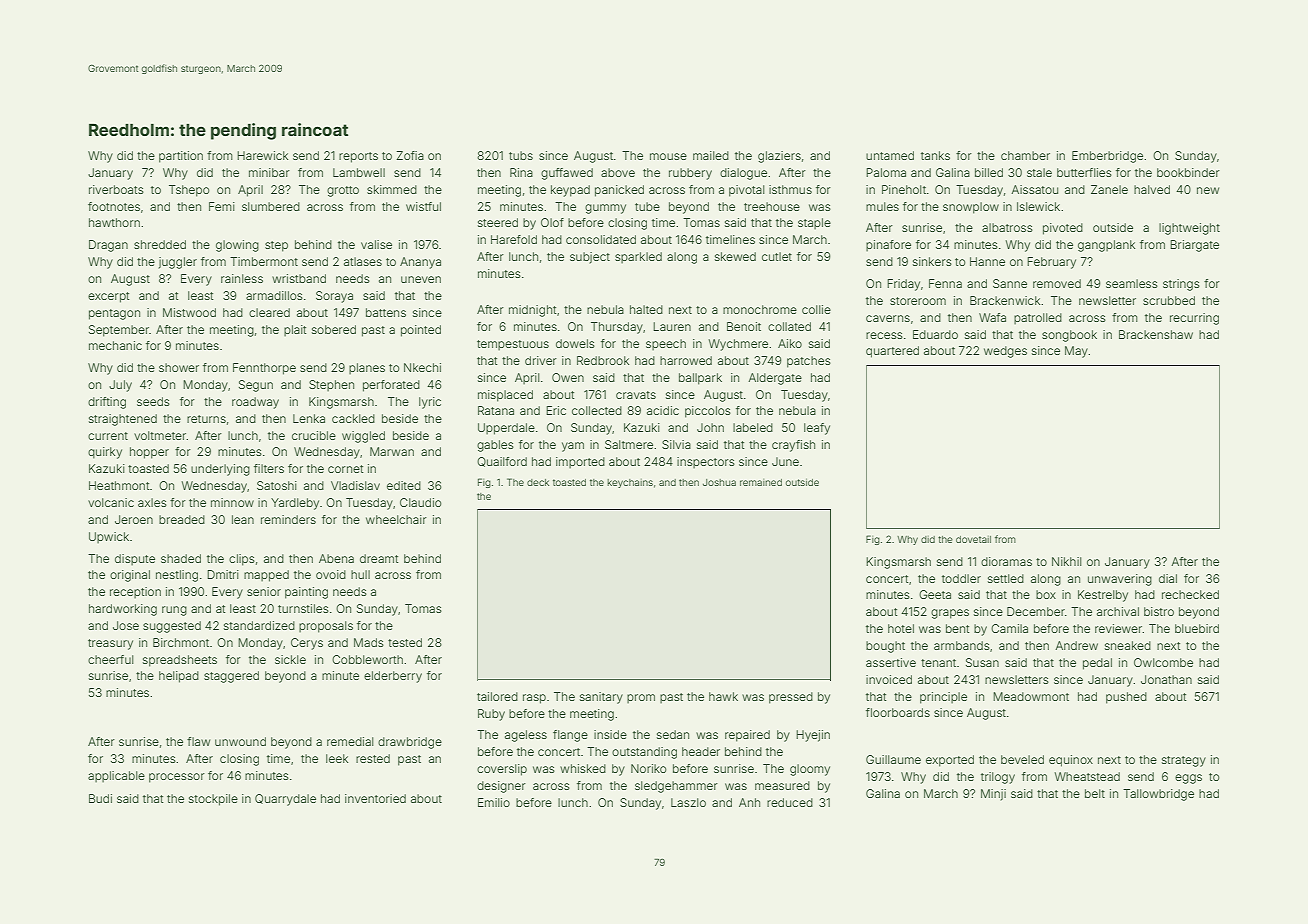 The height and width of the screenshot is (924, 1308). Describe the element at coordinates (1158, 795) in the screenshot. I see `Tallowbridge` at that location.
